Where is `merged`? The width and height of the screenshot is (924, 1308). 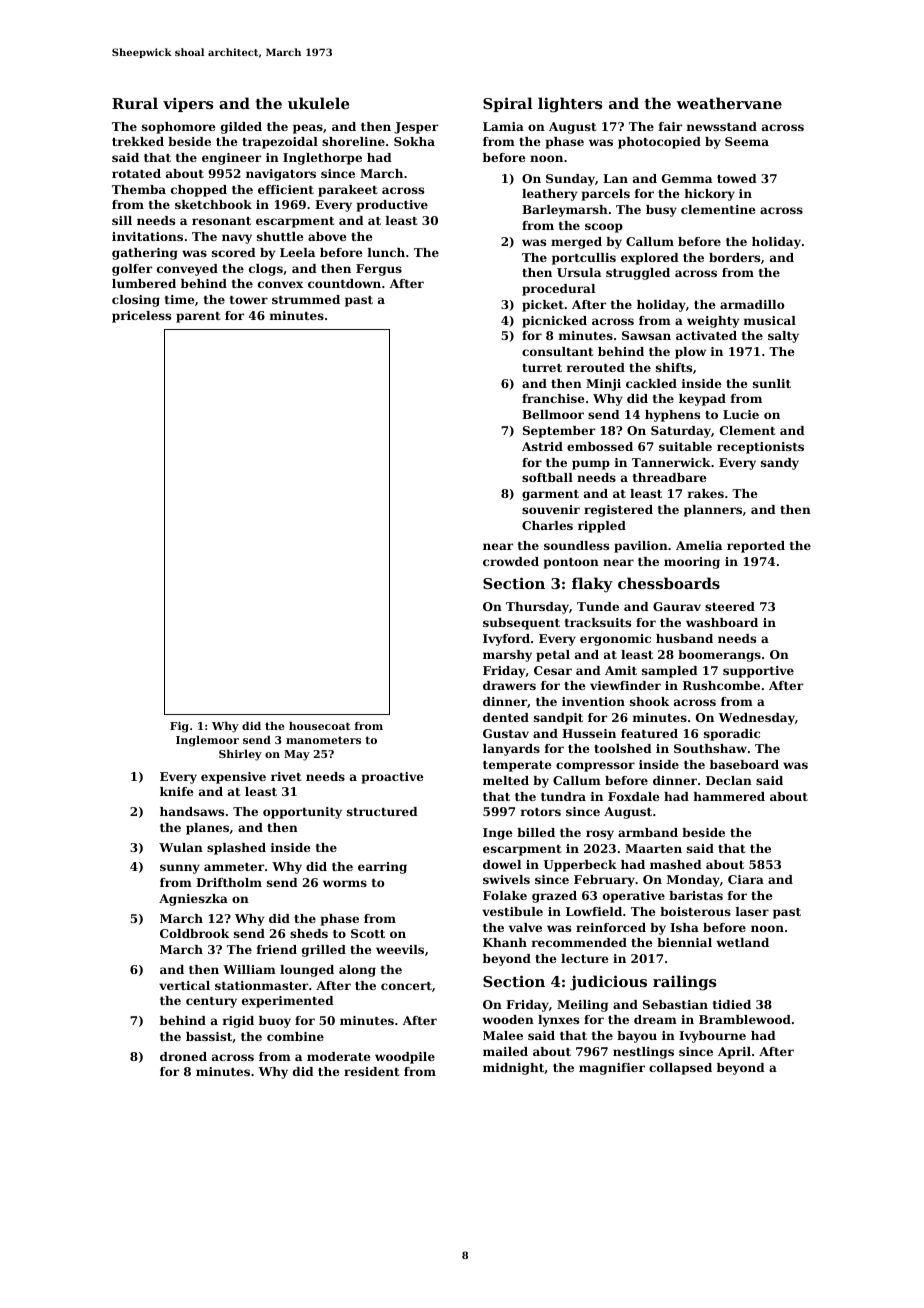 merged is located at coordinates (576, 243).
